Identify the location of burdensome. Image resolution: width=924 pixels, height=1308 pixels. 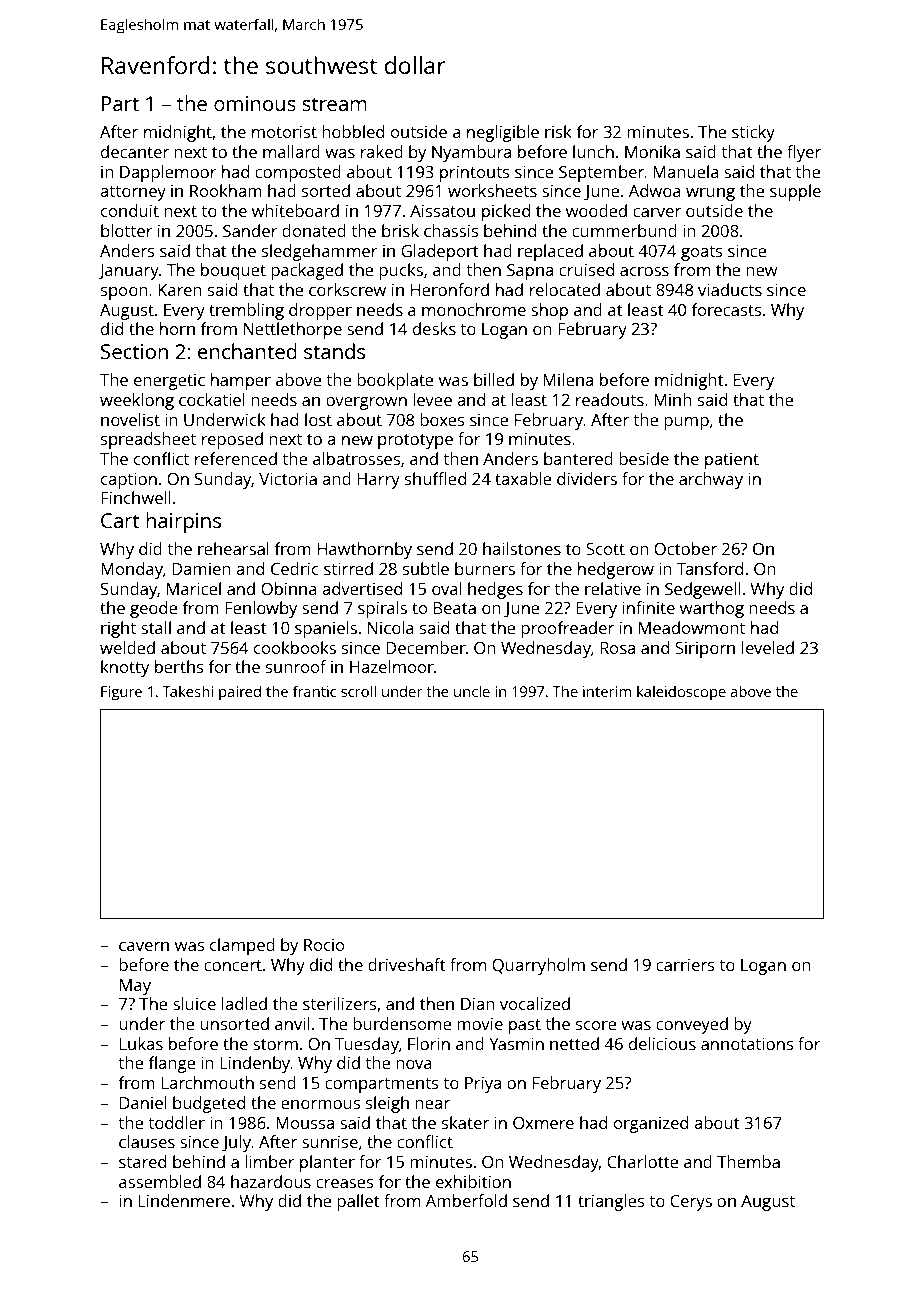
(402, 1023).
